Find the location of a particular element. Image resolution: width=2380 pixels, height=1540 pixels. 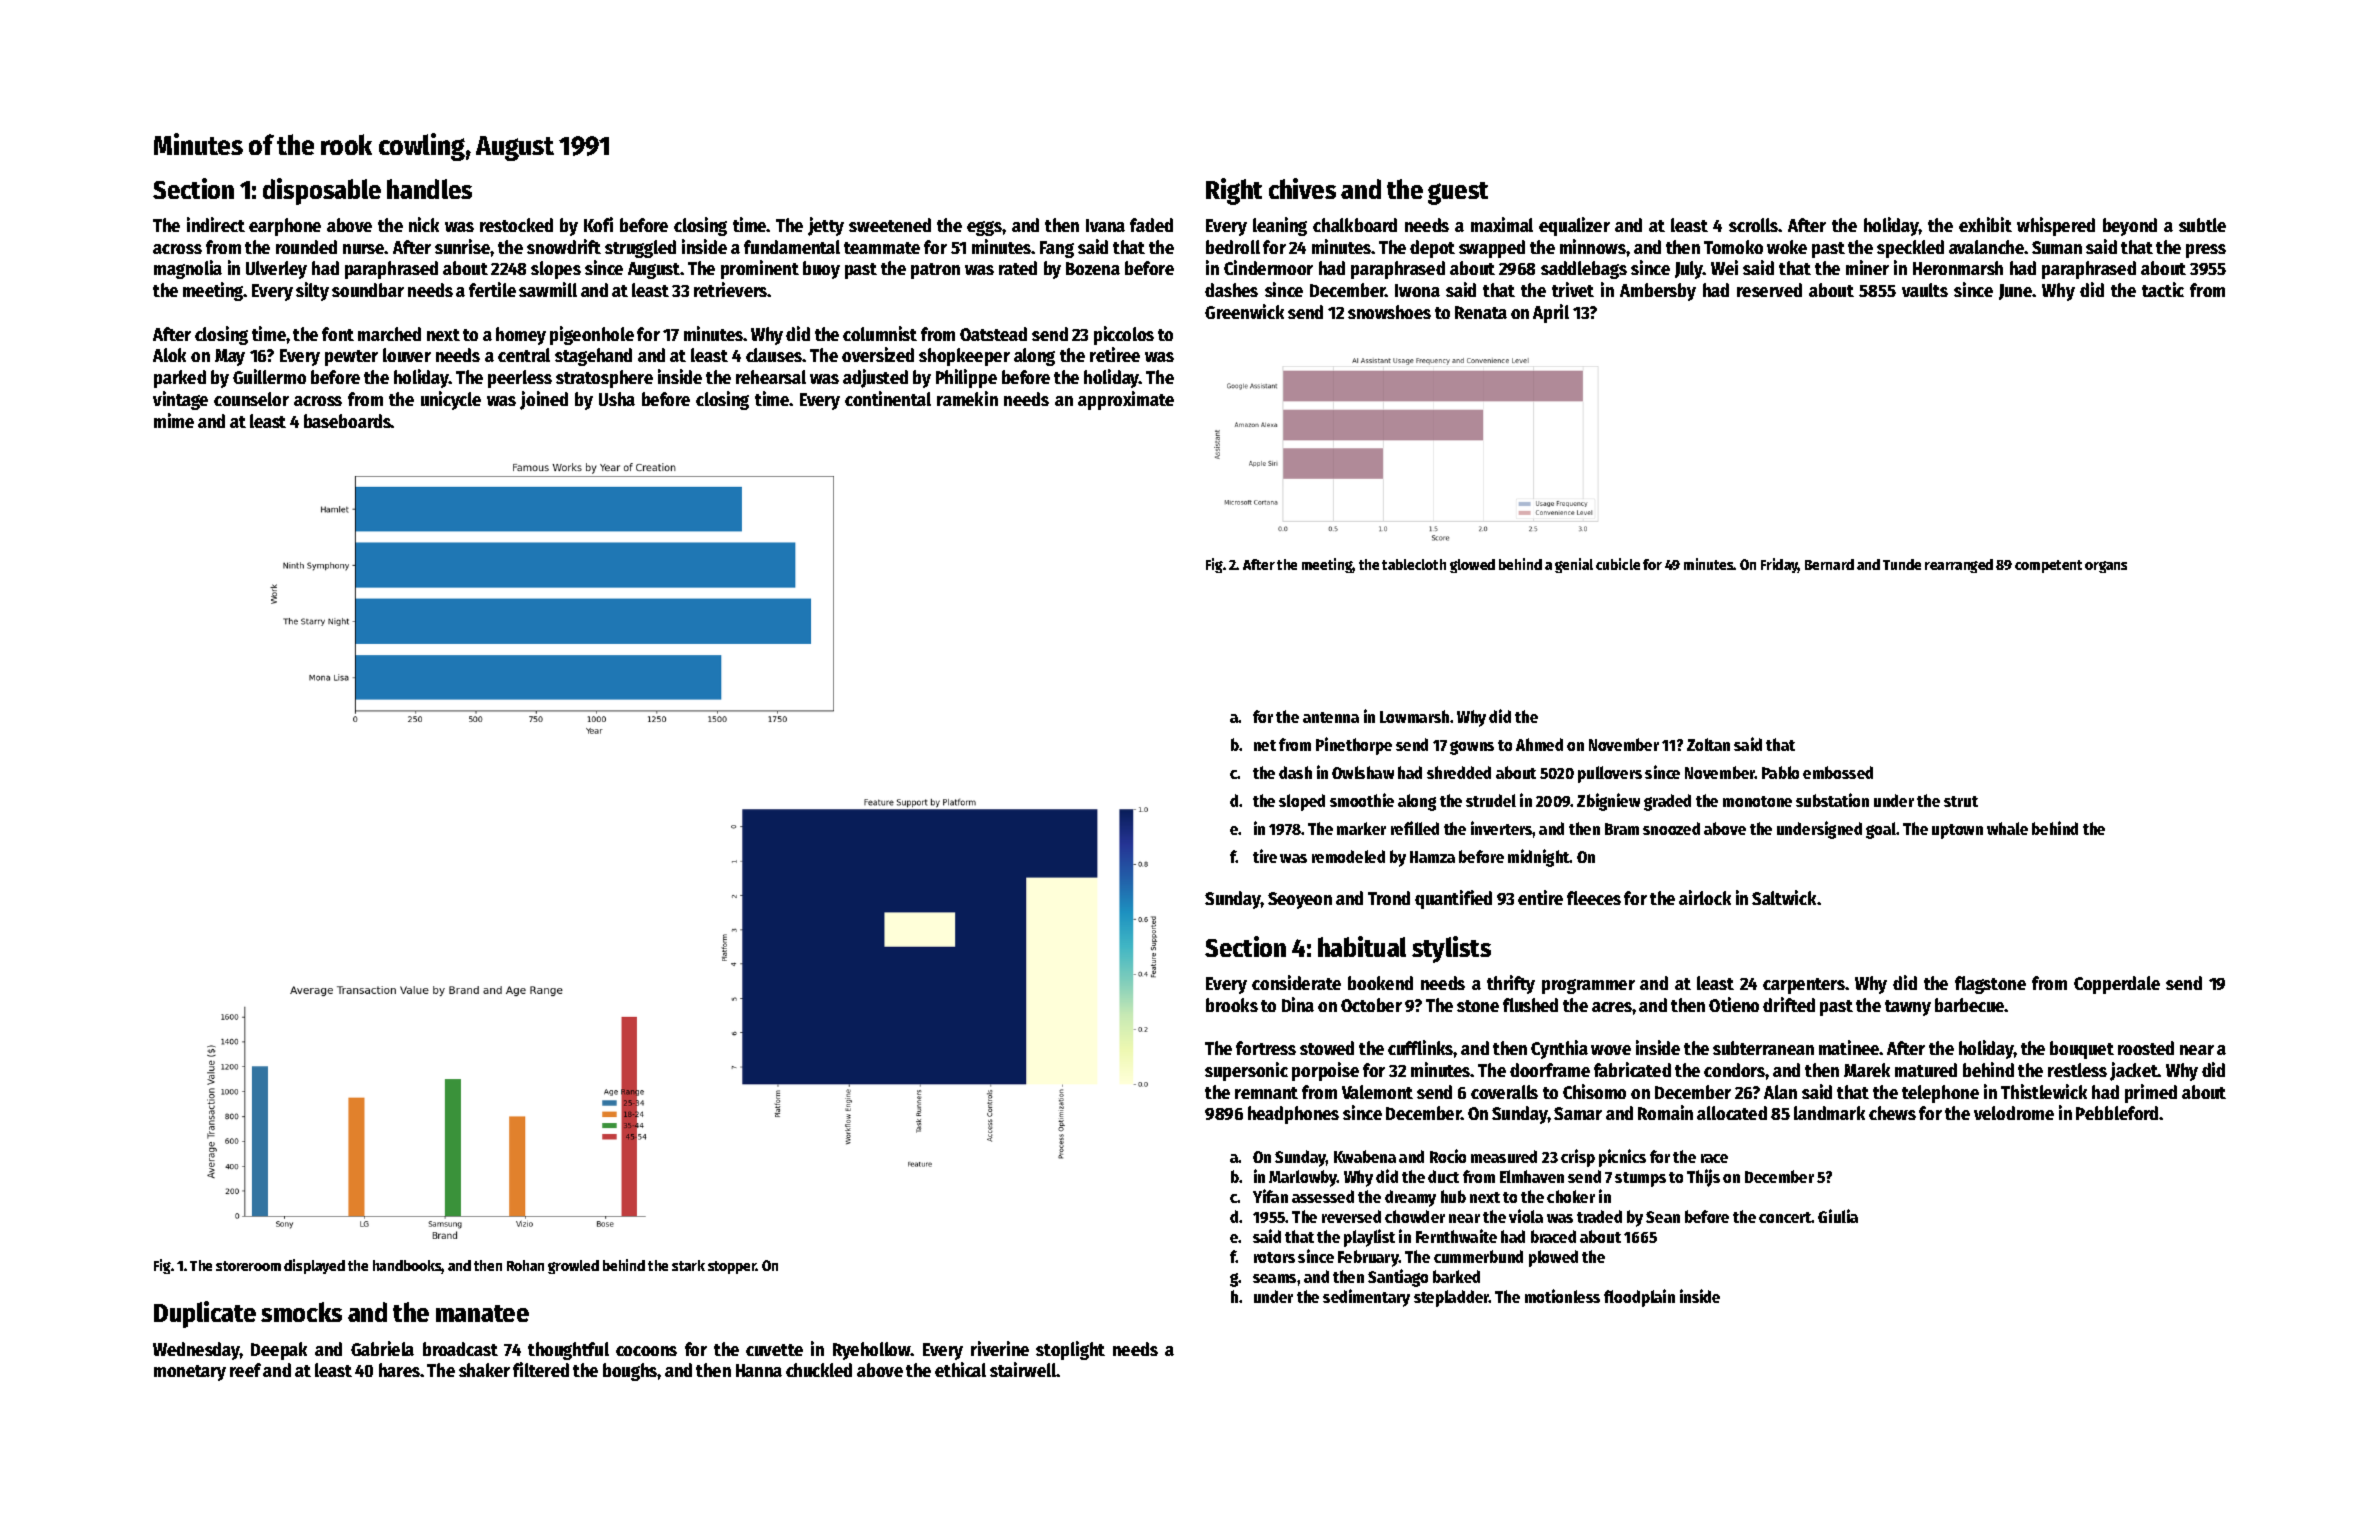

vintage is located at coordinates (180, 400).
